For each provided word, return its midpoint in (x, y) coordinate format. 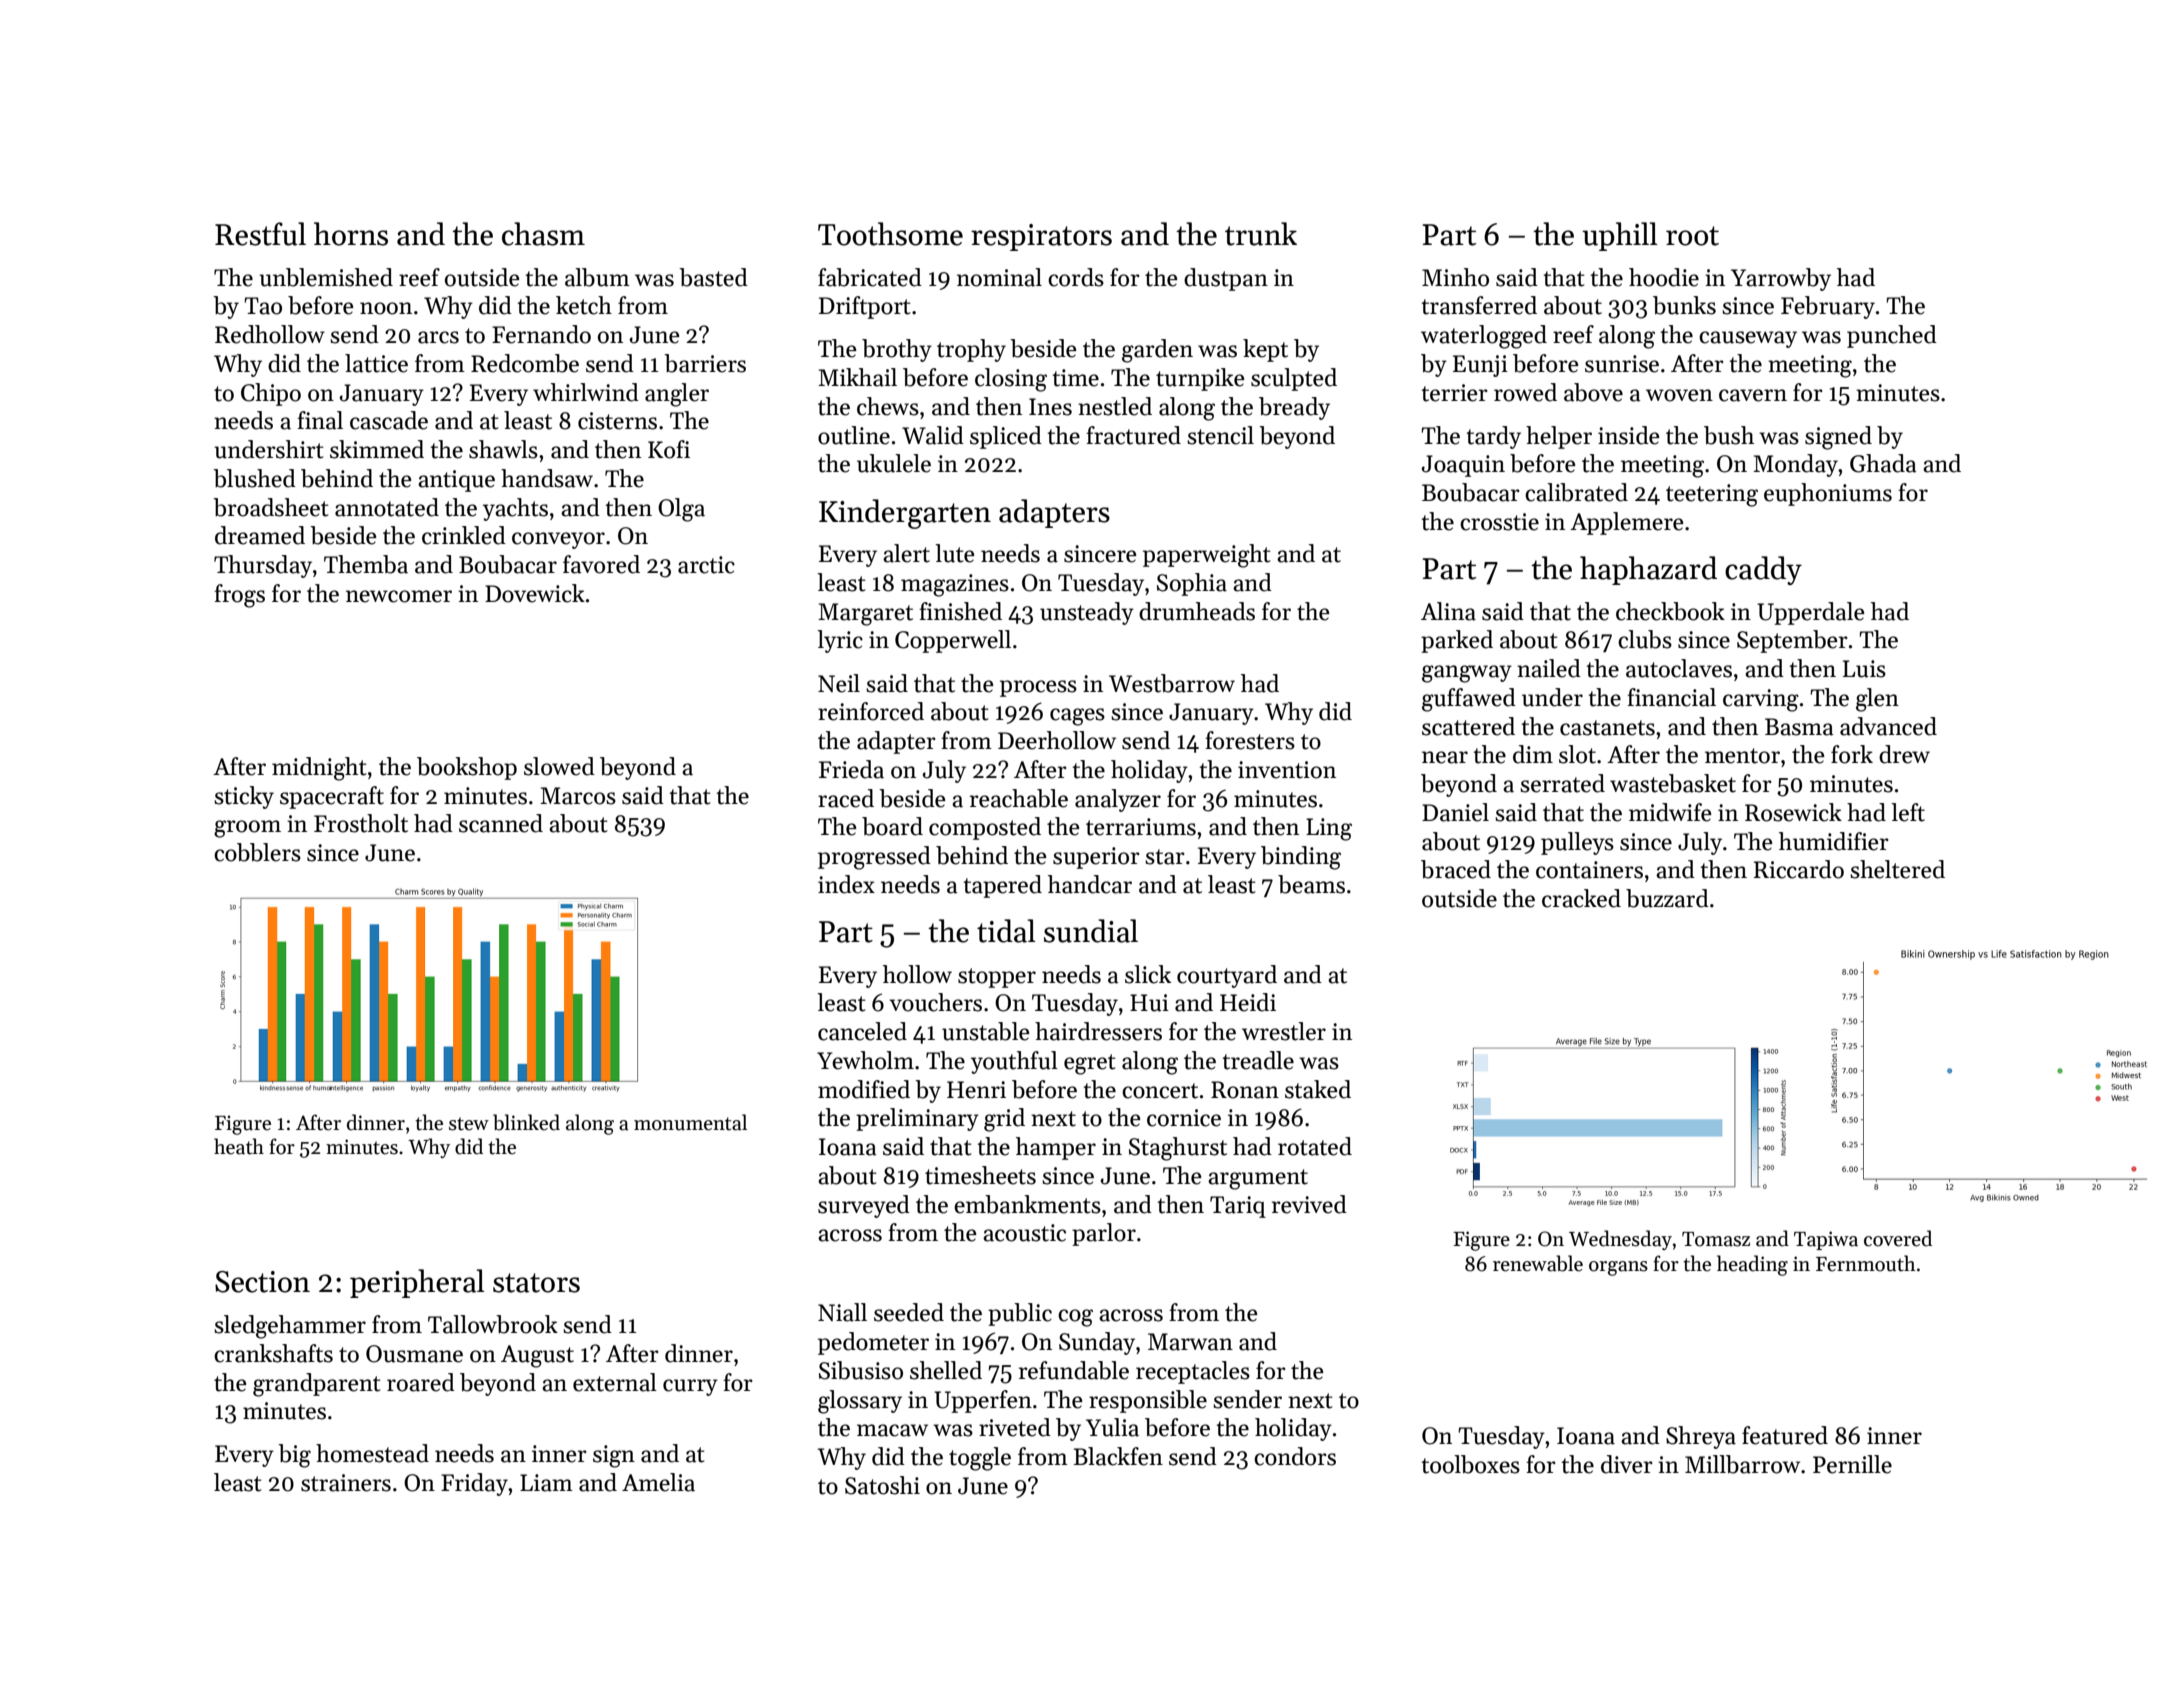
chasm (543, 234)
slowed (559, 766)
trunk (1261, 234)
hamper (1056, 1148)
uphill (1620, 236)
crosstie (1499, 522)
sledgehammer (290, 1327)
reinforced (871, 711)
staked (1318, 1089)
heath (239, 1146)
